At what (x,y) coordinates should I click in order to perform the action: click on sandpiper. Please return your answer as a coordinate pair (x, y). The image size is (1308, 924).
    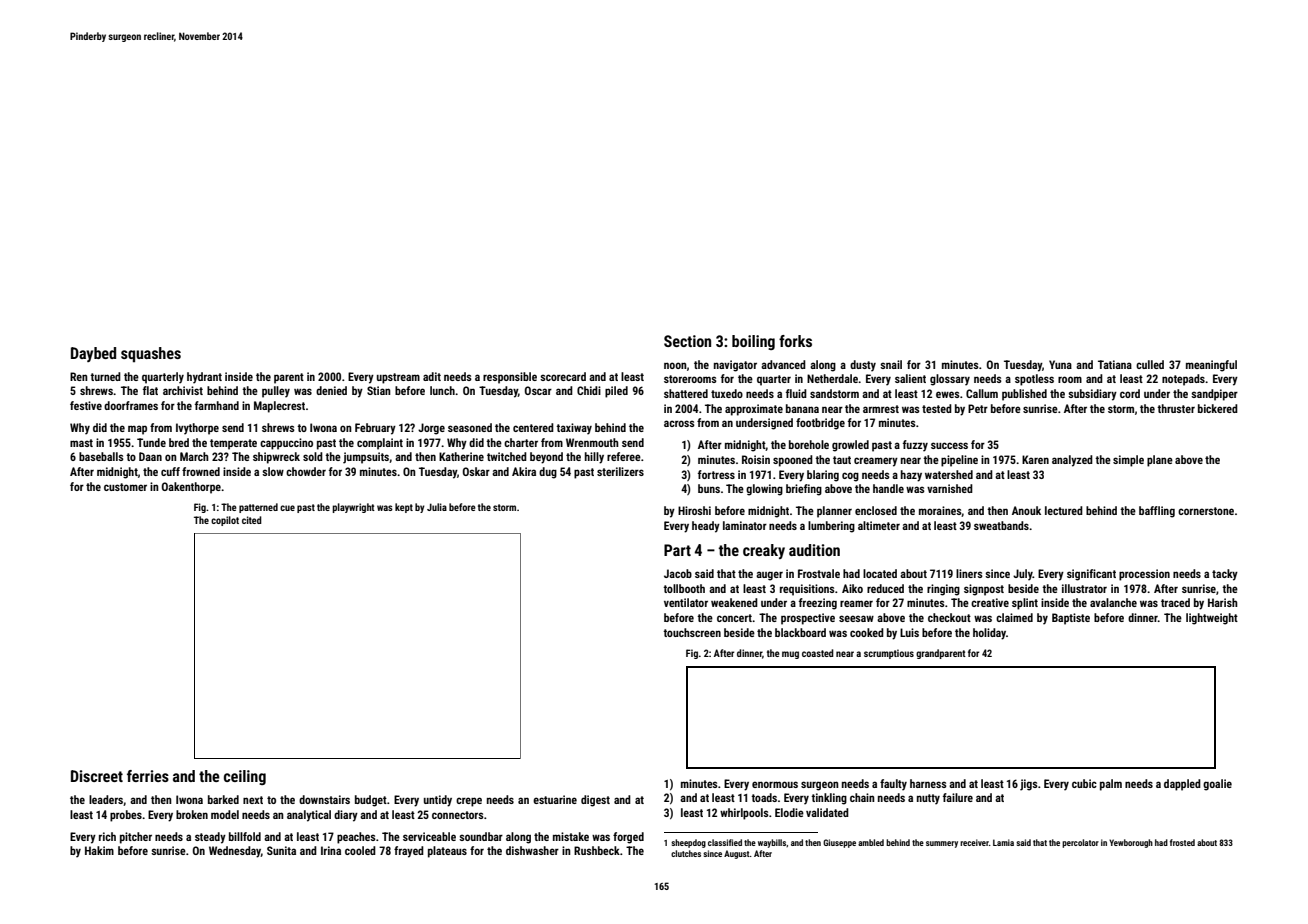
    Looking at the image, I should click on (1214, 395).
